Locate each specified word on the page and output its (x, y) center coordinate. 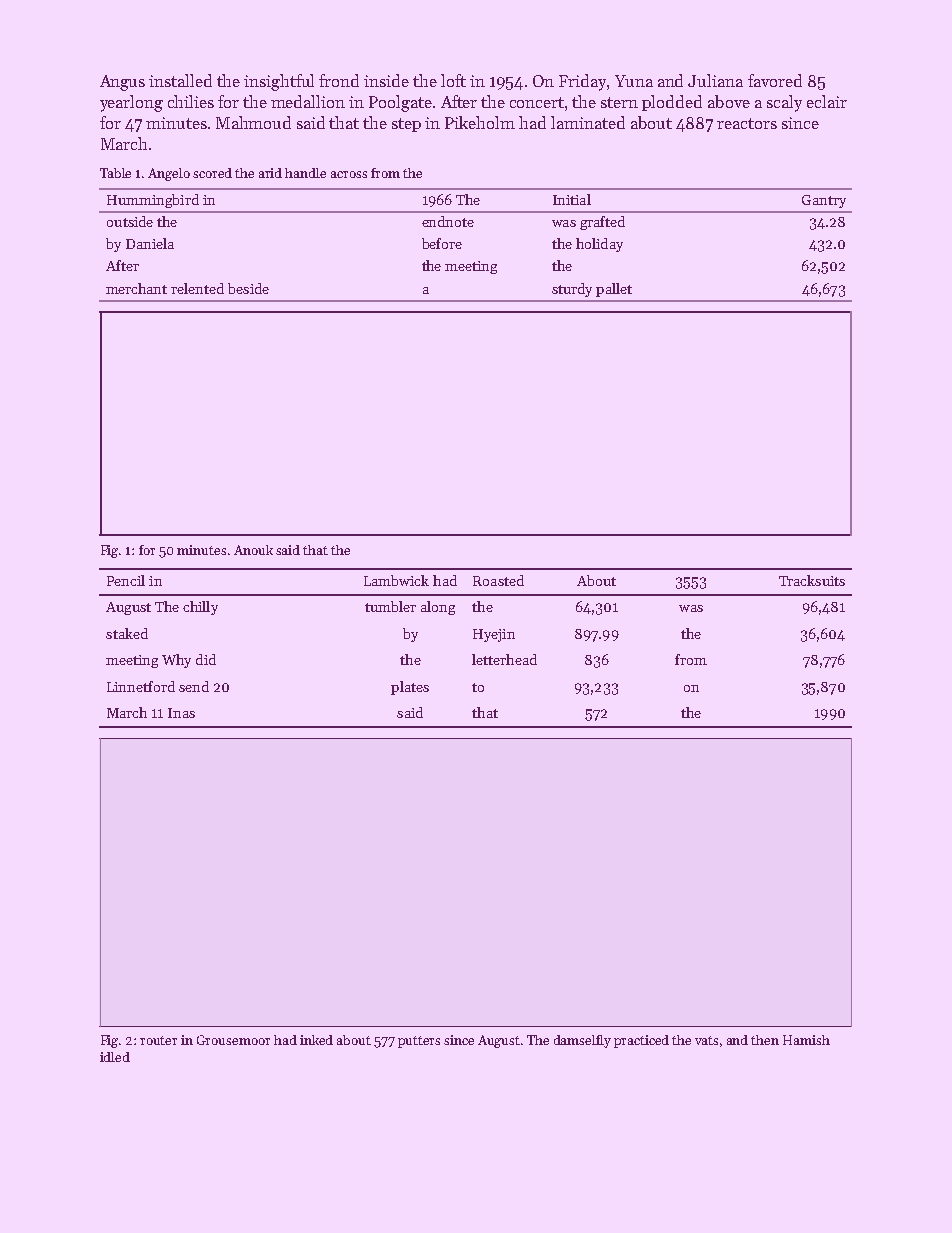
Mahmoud (253, 122)
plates (410, 688)
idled (115, 1057)
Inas (181, 713)
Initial (572, 199)
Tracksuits (812, 580)
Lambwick (396, 580)
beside (248, 288)
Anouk (253, 550)
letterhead (504, 659)
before (442, 243)
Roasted (498, 580)
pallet (614, 290)
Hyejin (494, 635)
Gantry (824, 201)
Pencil (126, 580)
